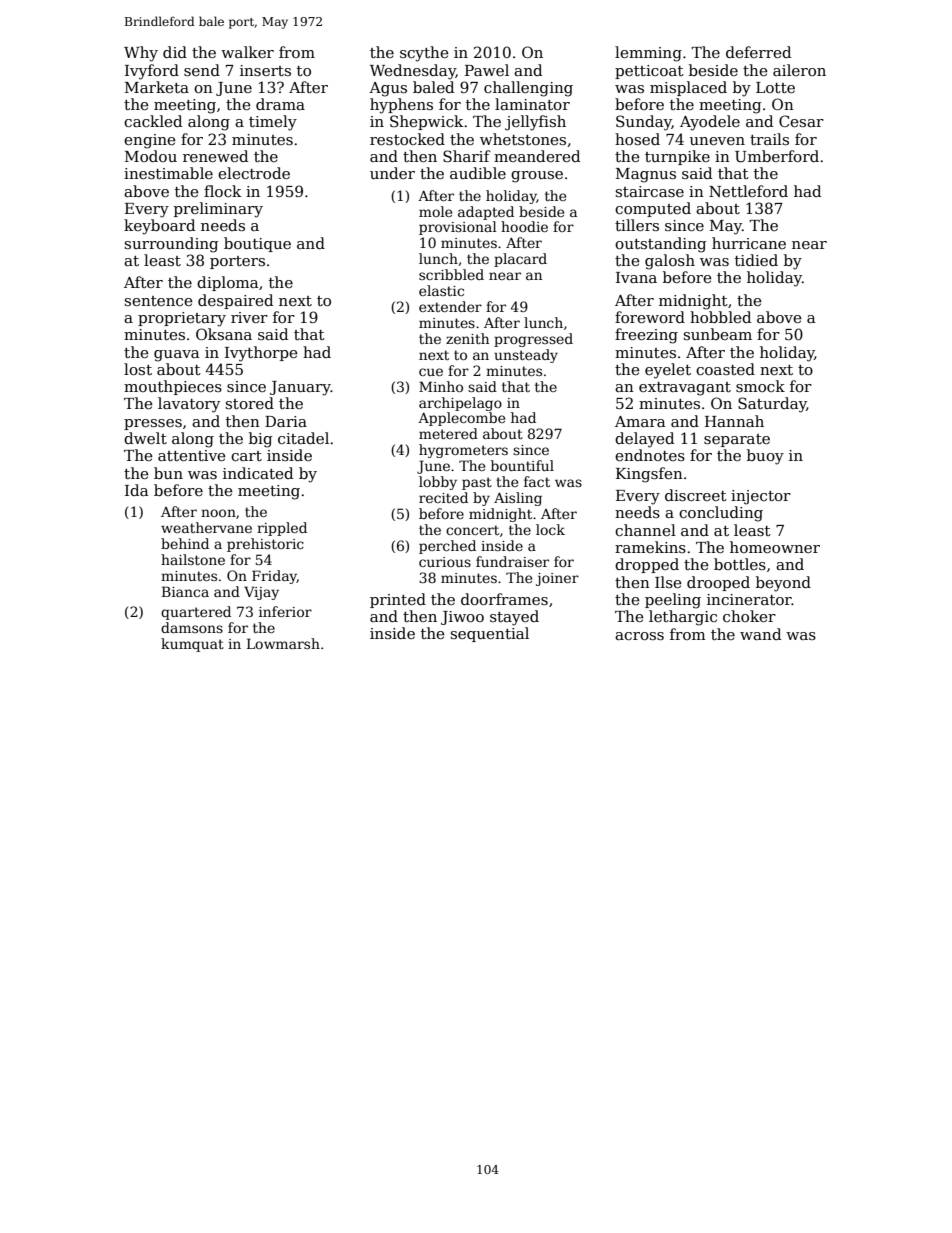  What do you see at coordinates (748, 191) in the image?
I see `Nettleford` at bounding box center [748, 191].
